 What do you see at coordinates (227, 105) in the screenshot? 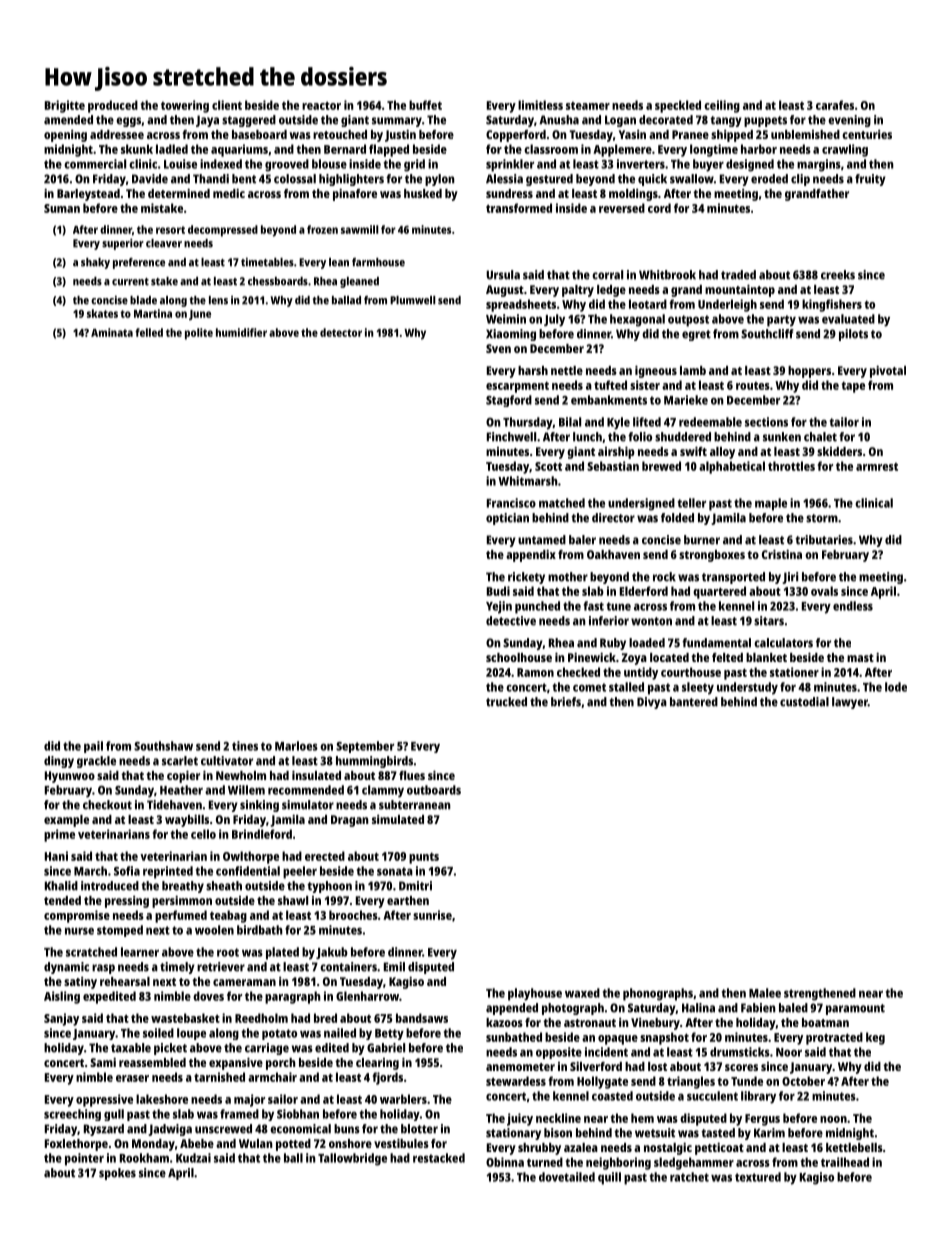
I see `client` at bounding box center [227, 105].
